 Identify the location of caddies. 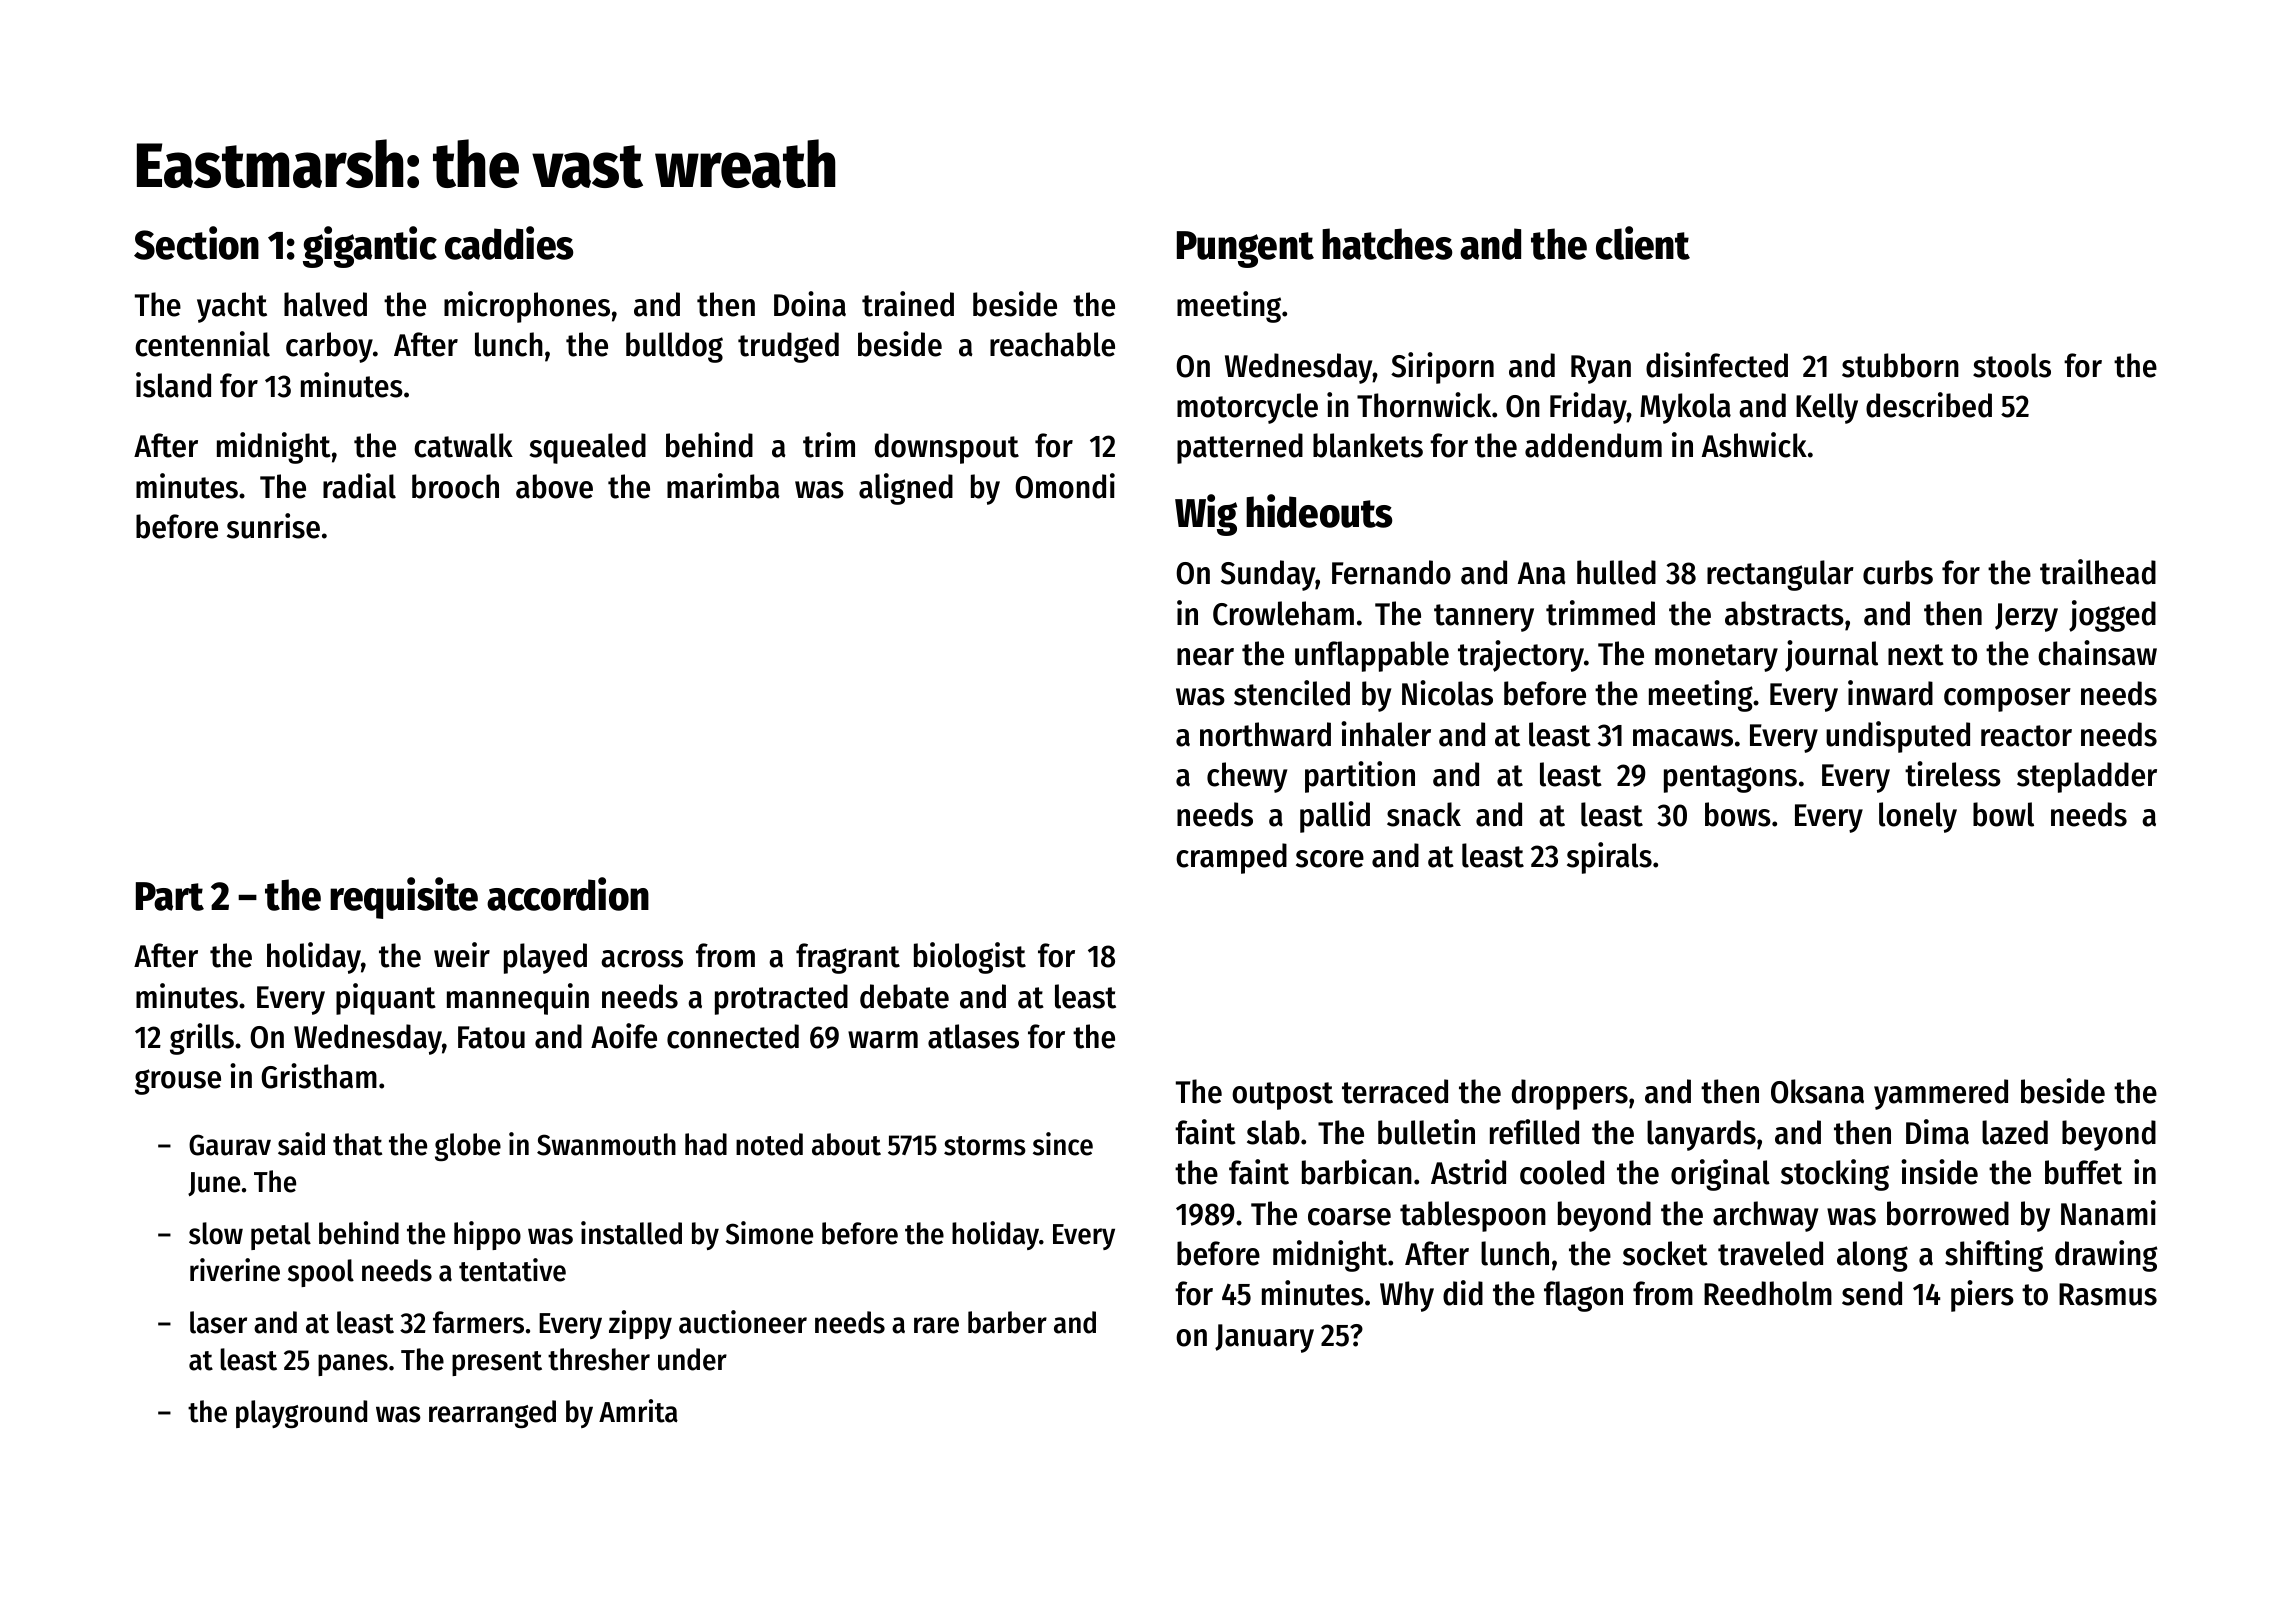
(509, 243).
